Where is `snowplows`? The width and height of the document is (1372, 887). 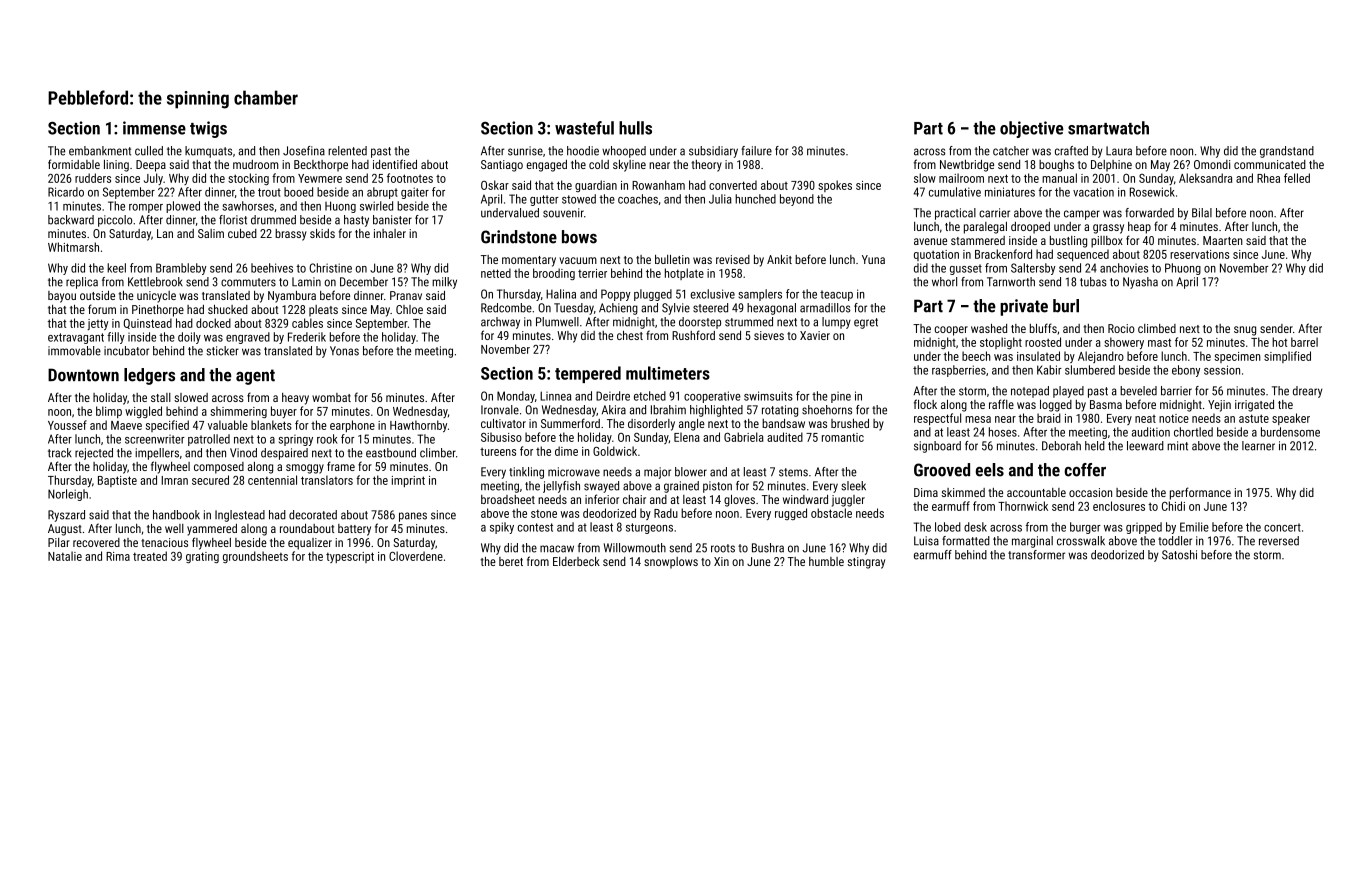 snowplows is located at coordinates (671, 563).
